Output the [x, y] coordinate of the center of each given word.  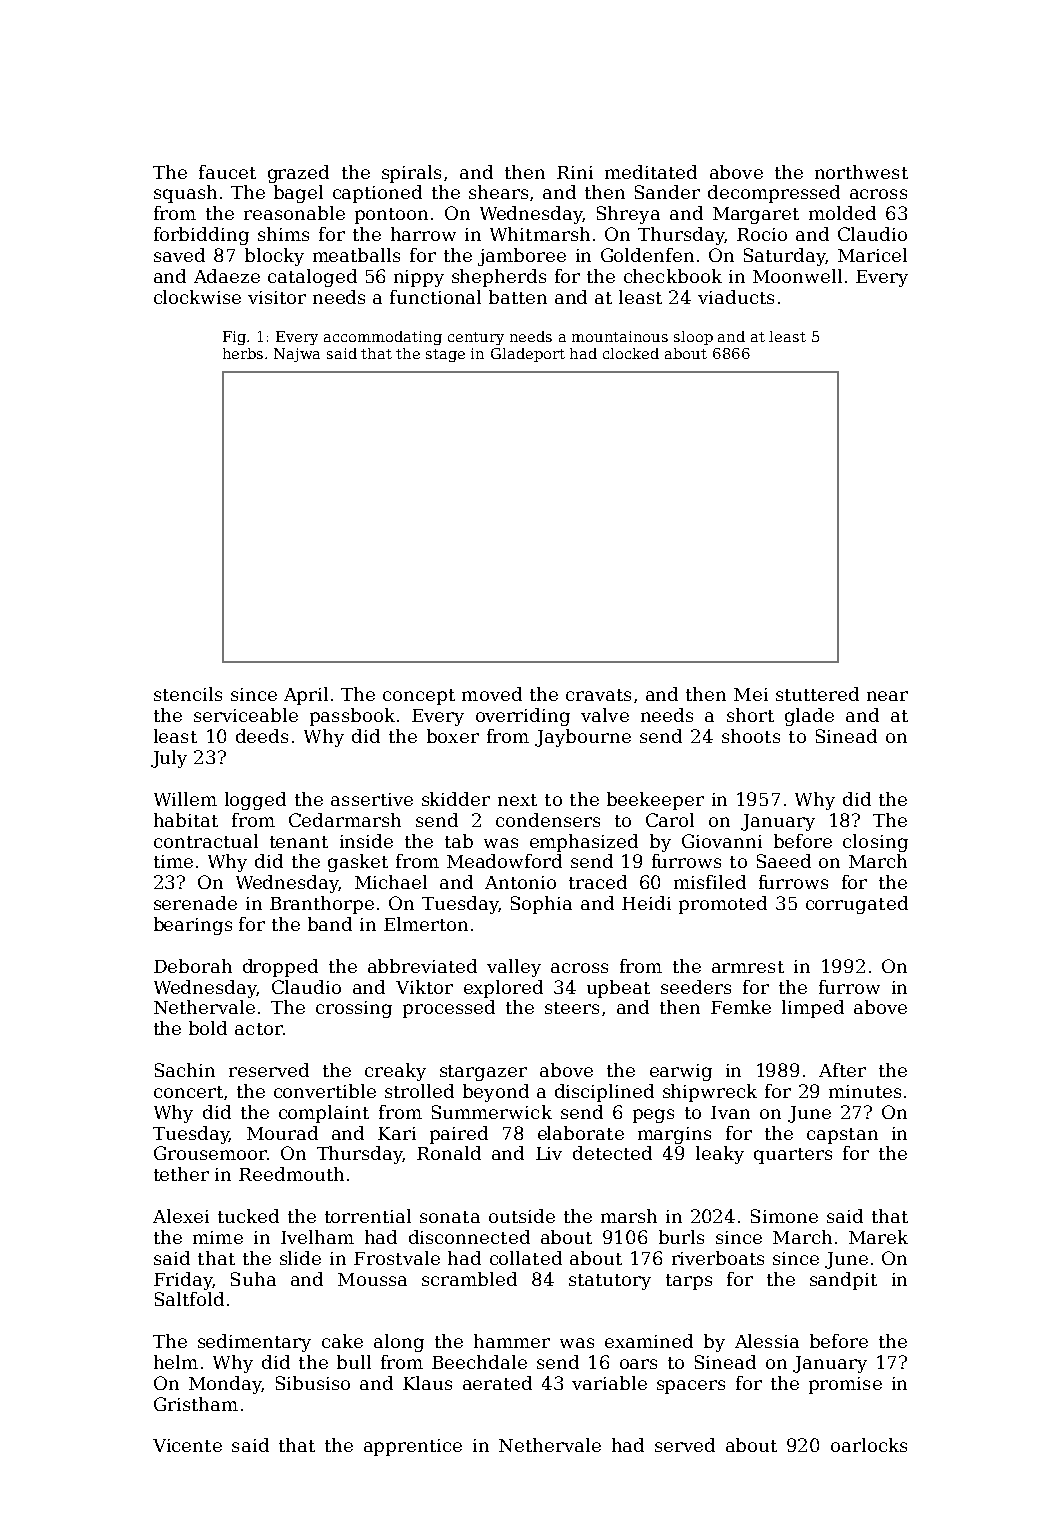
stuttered [817, 694]
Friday [183, 1281]
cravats [598, 695]
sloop [693, 338]
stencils [188, 694]
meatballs [356, 255]
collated [526, 1258]
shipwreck [710, 1093]
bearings [193, 926]
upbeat [618, 989]
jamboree [522, 257]
